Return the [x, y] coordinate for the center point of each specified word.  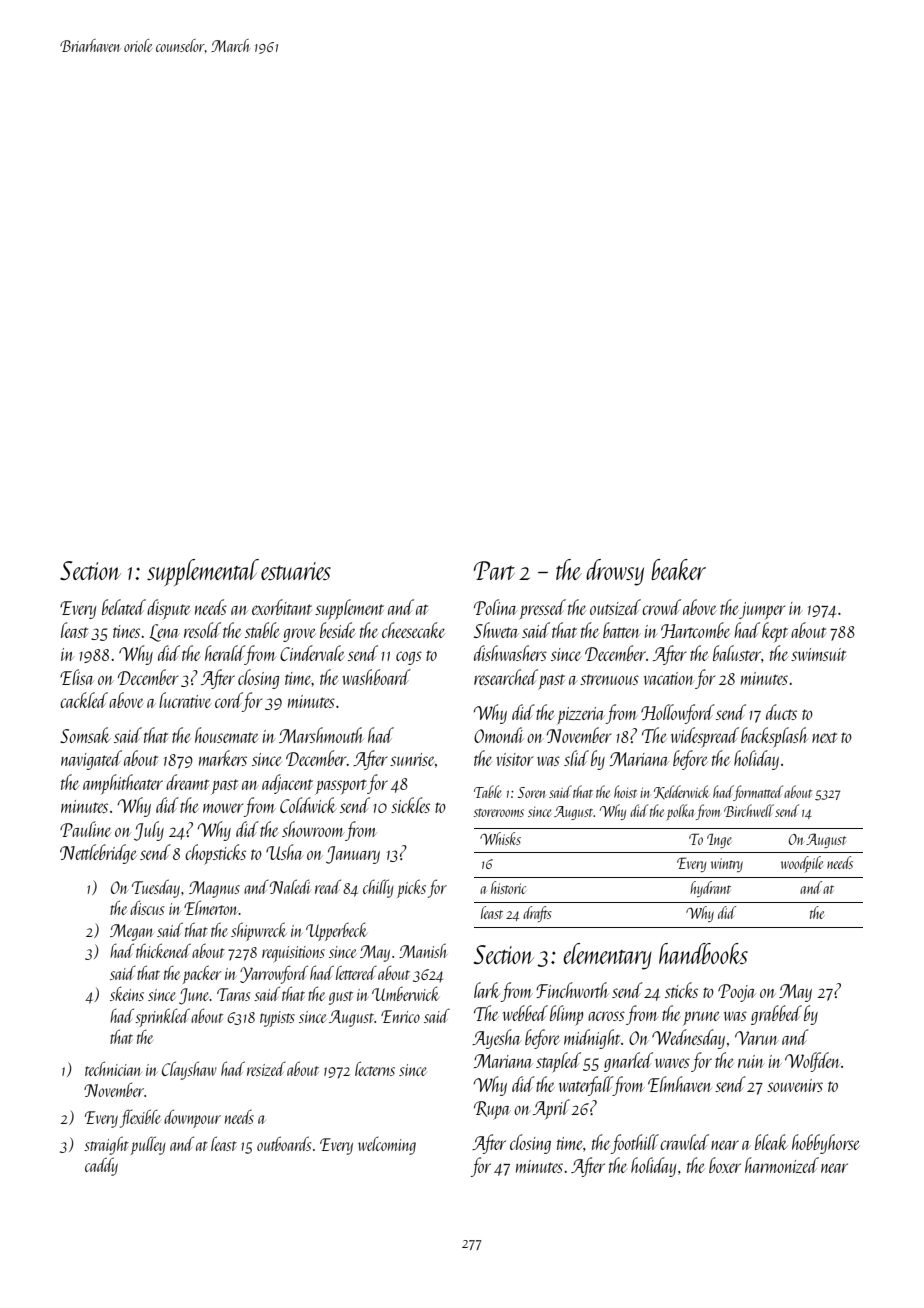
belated [124, 607]
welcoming [387, 1145]
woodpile [802, 864]
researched [506, 677]
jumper [762, 610]
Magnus [214, 889]
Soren [531, 792]
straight [106, 1145]
